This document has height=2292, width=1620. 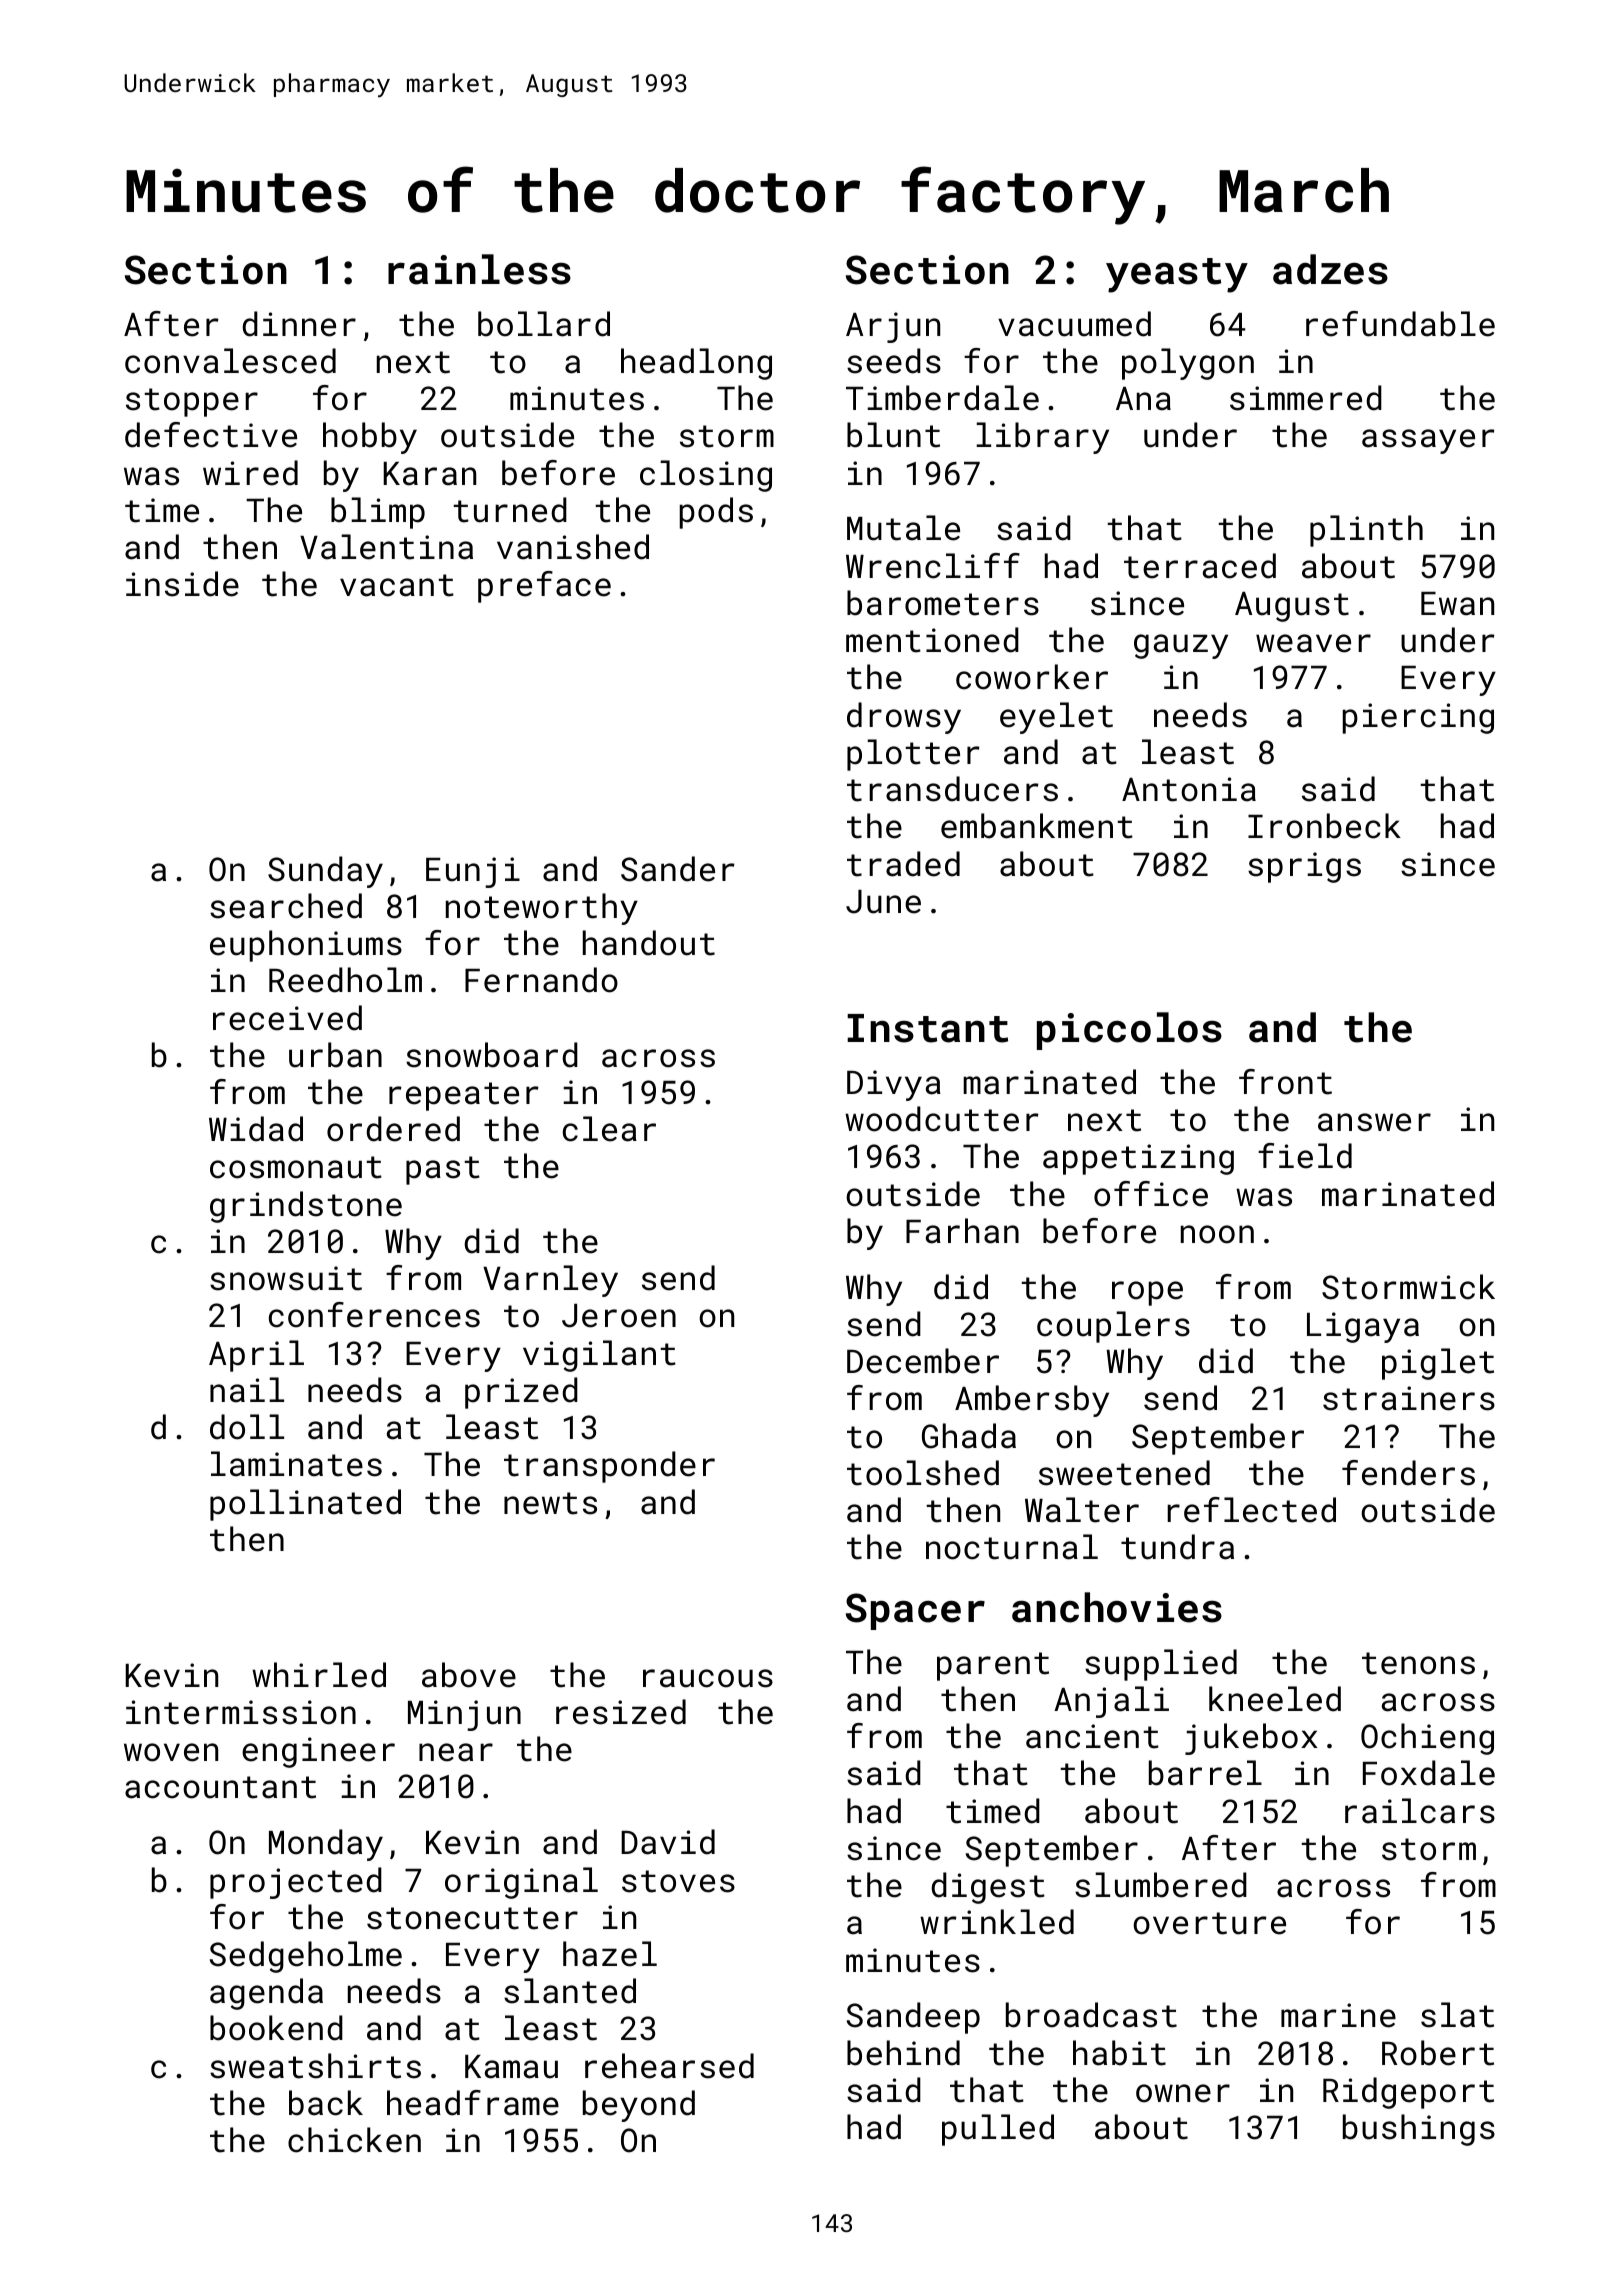 What do you see at coordinates (998, 2130) in the document?
I see `pulled` at bounding box center [998, 2130].
